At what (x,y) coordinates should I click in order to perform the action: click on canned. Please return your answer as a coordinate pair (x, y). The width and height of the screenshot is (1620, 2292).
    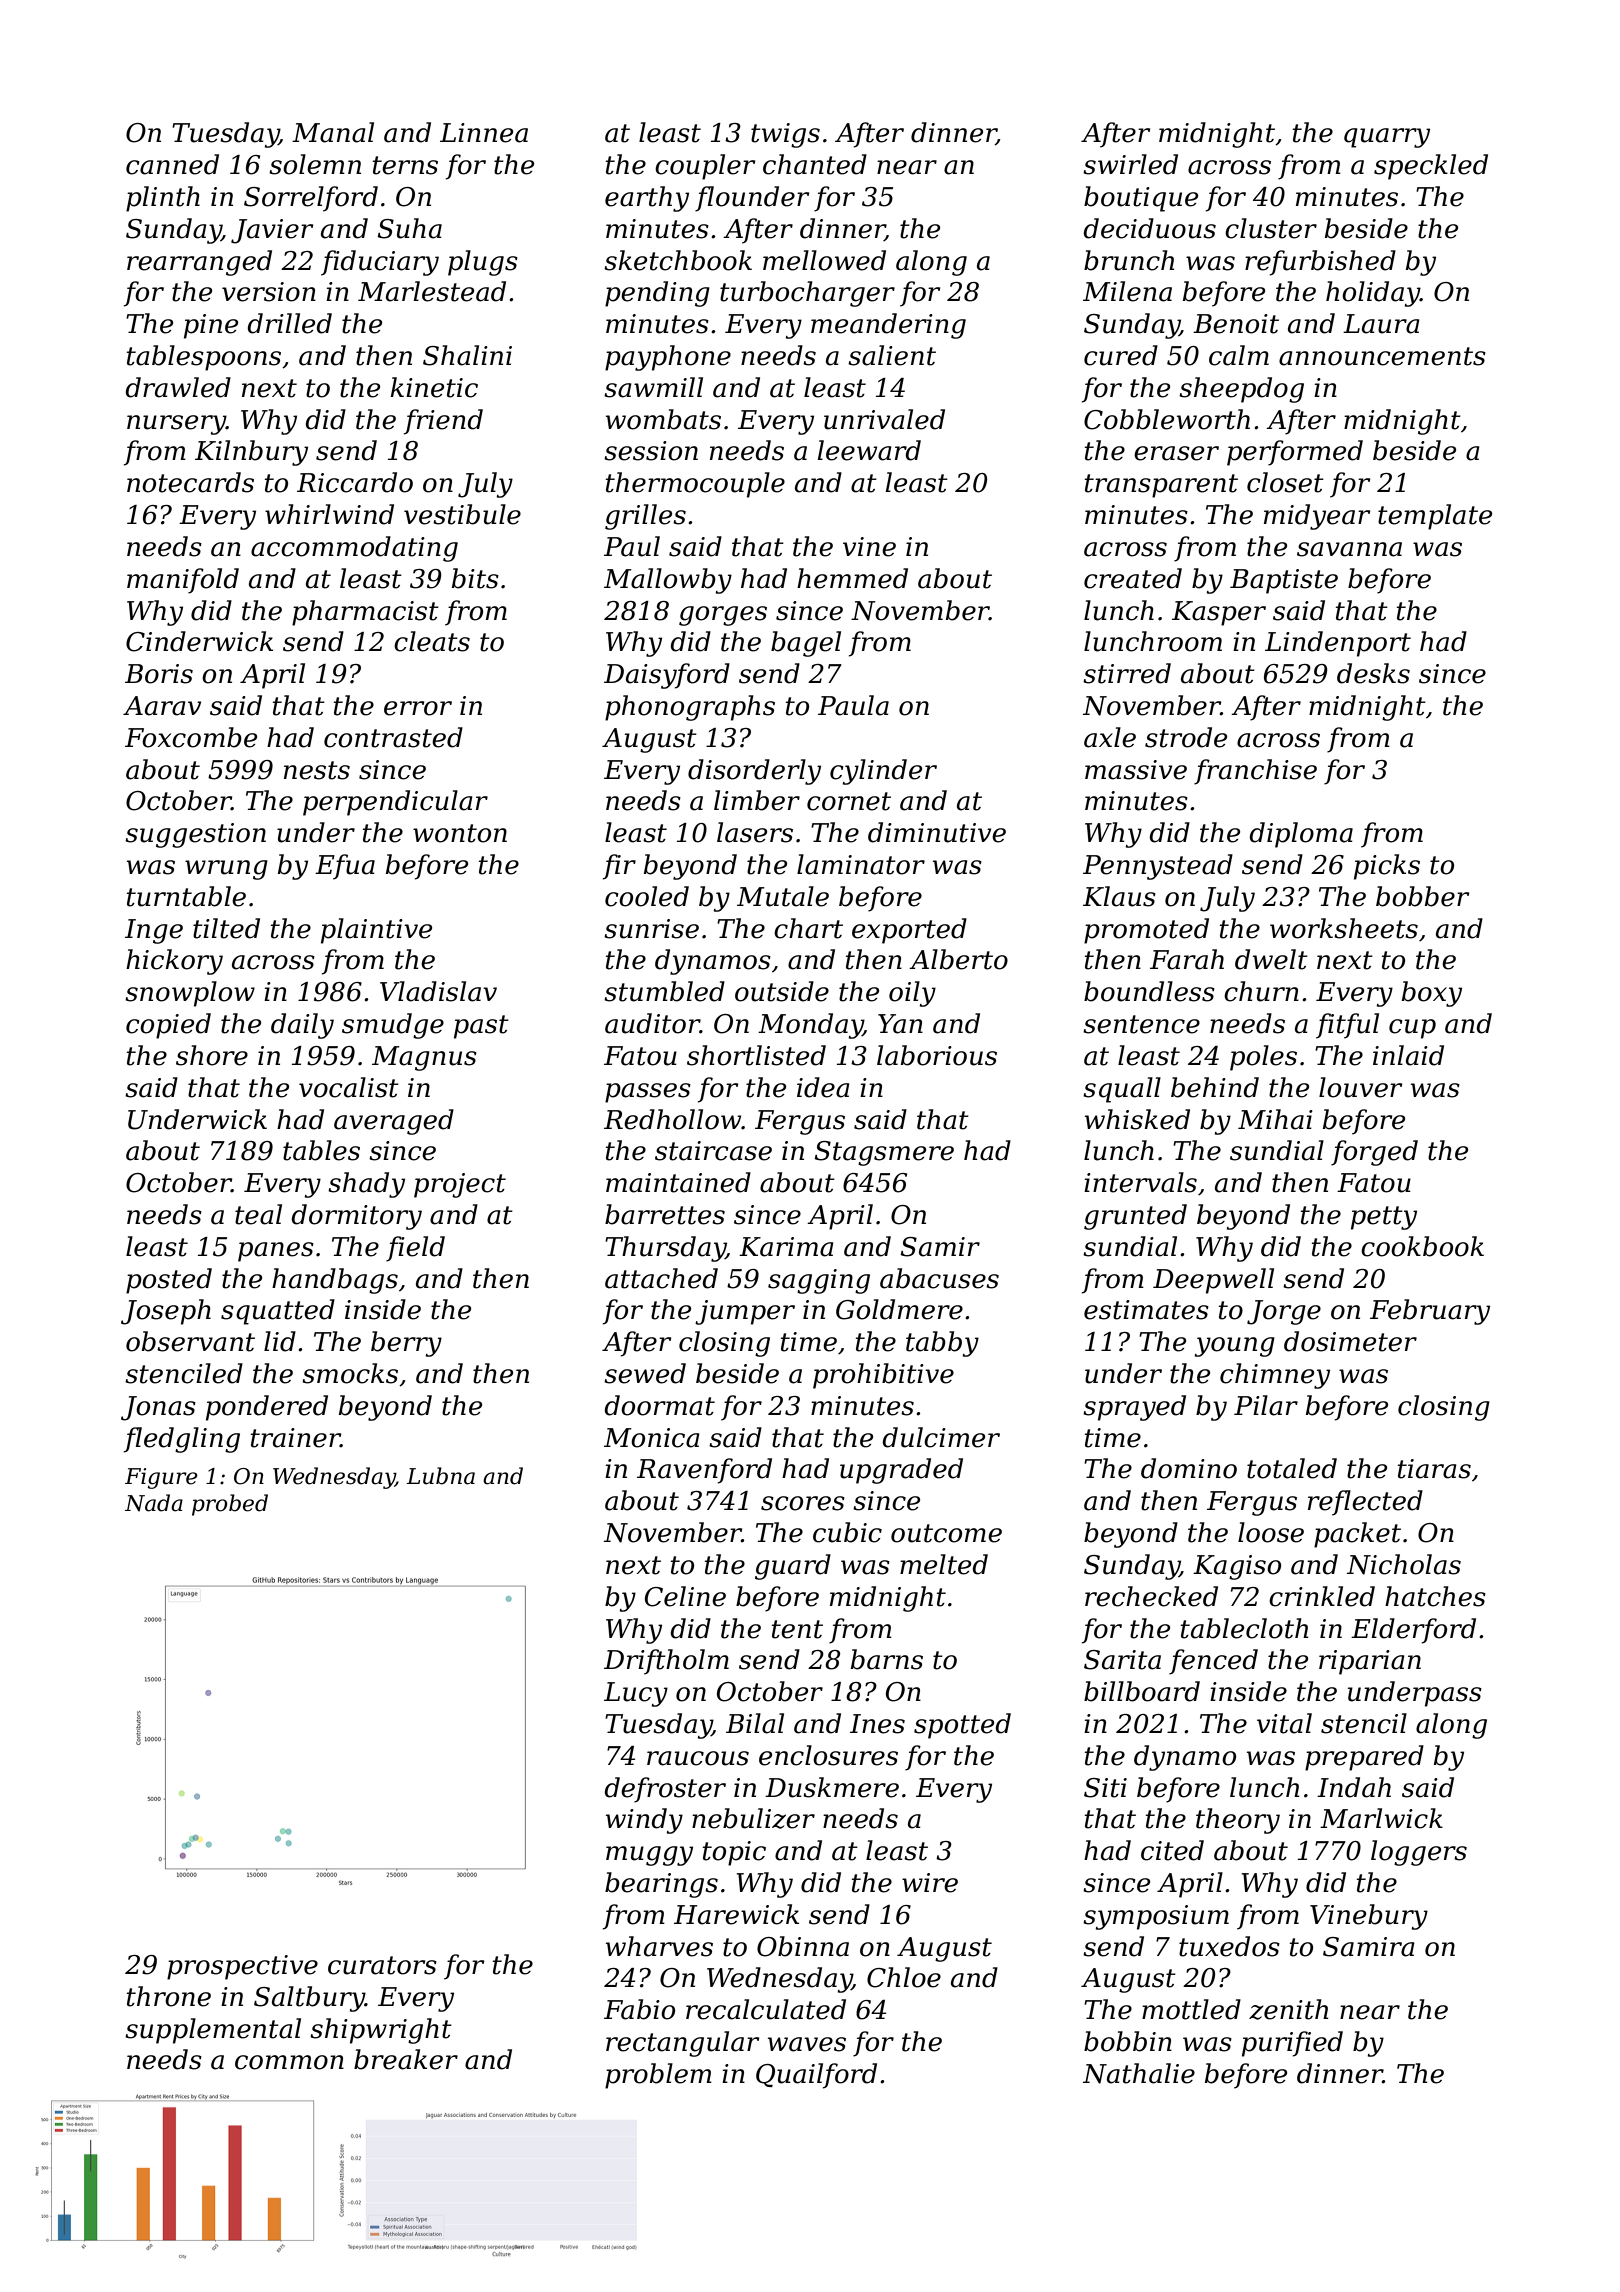
    Looking at the image, I should click on (172, 164).
